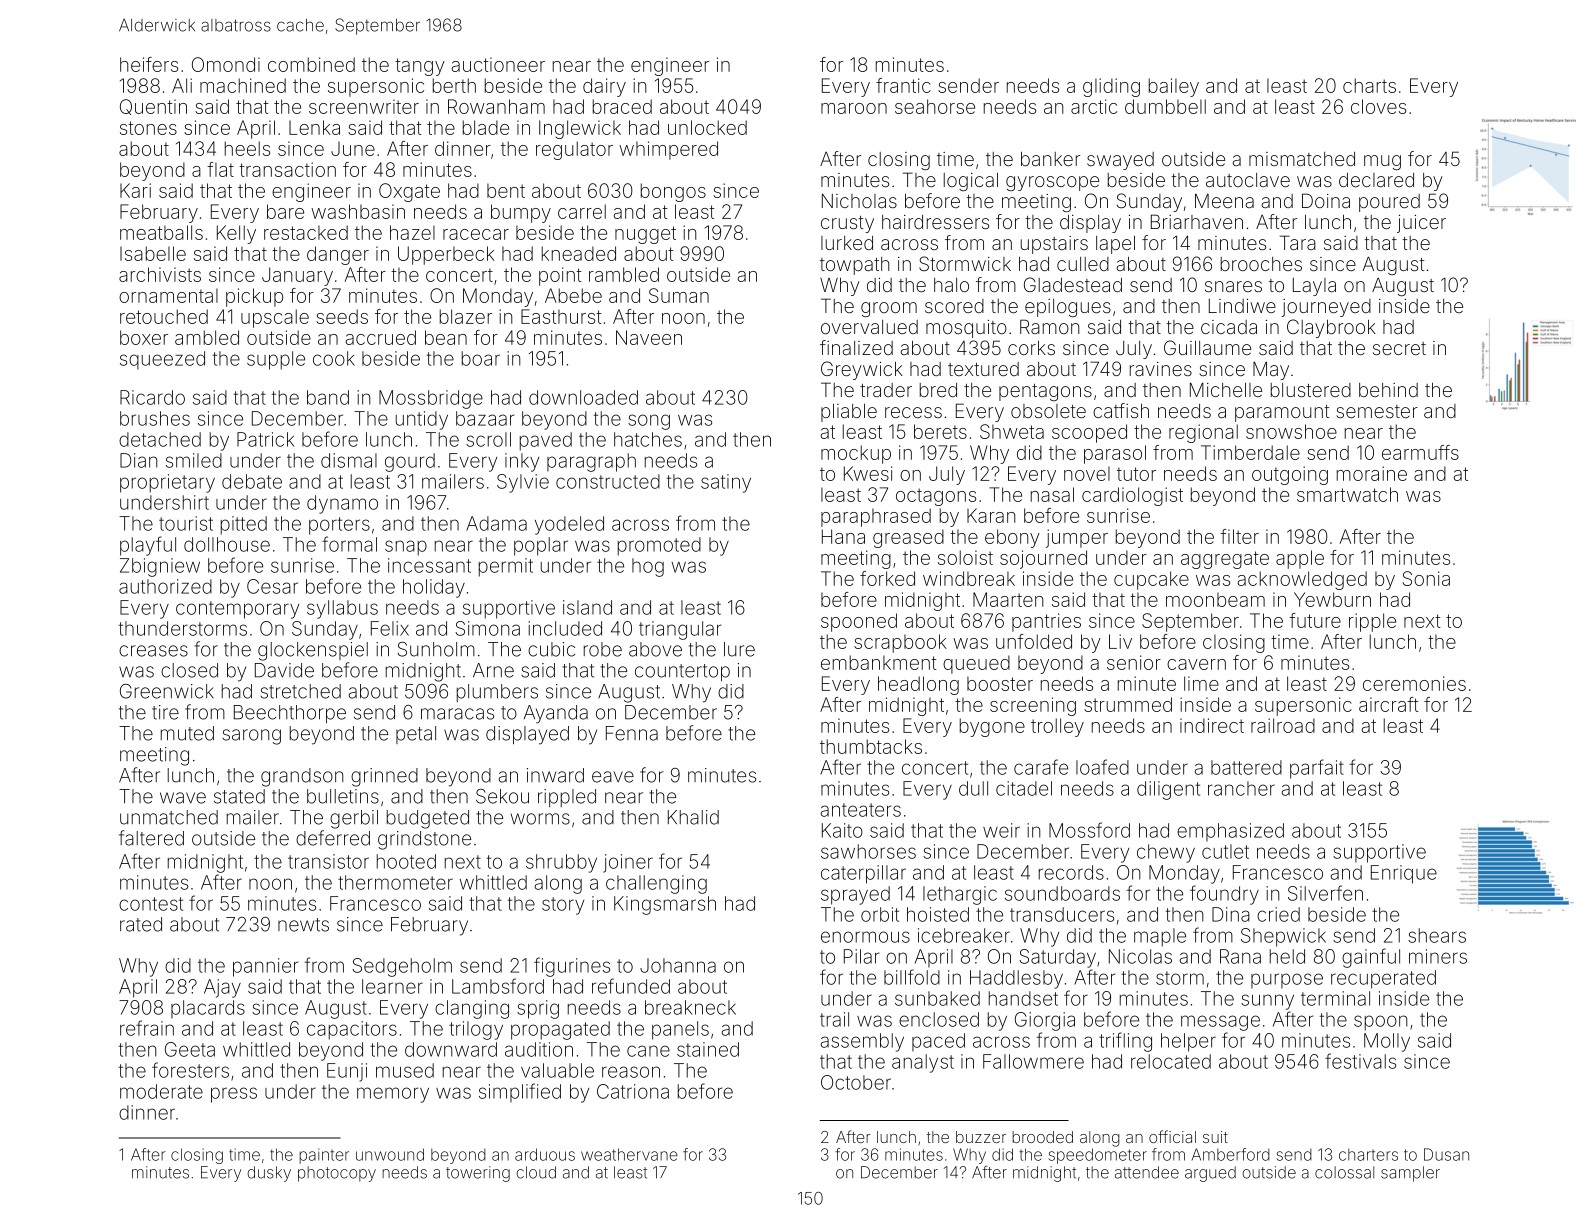 This screenshot has width=1594, height=1231. Describe the element at coordinates (306, 232) in the screenshot. I see `restacked` at that location.
